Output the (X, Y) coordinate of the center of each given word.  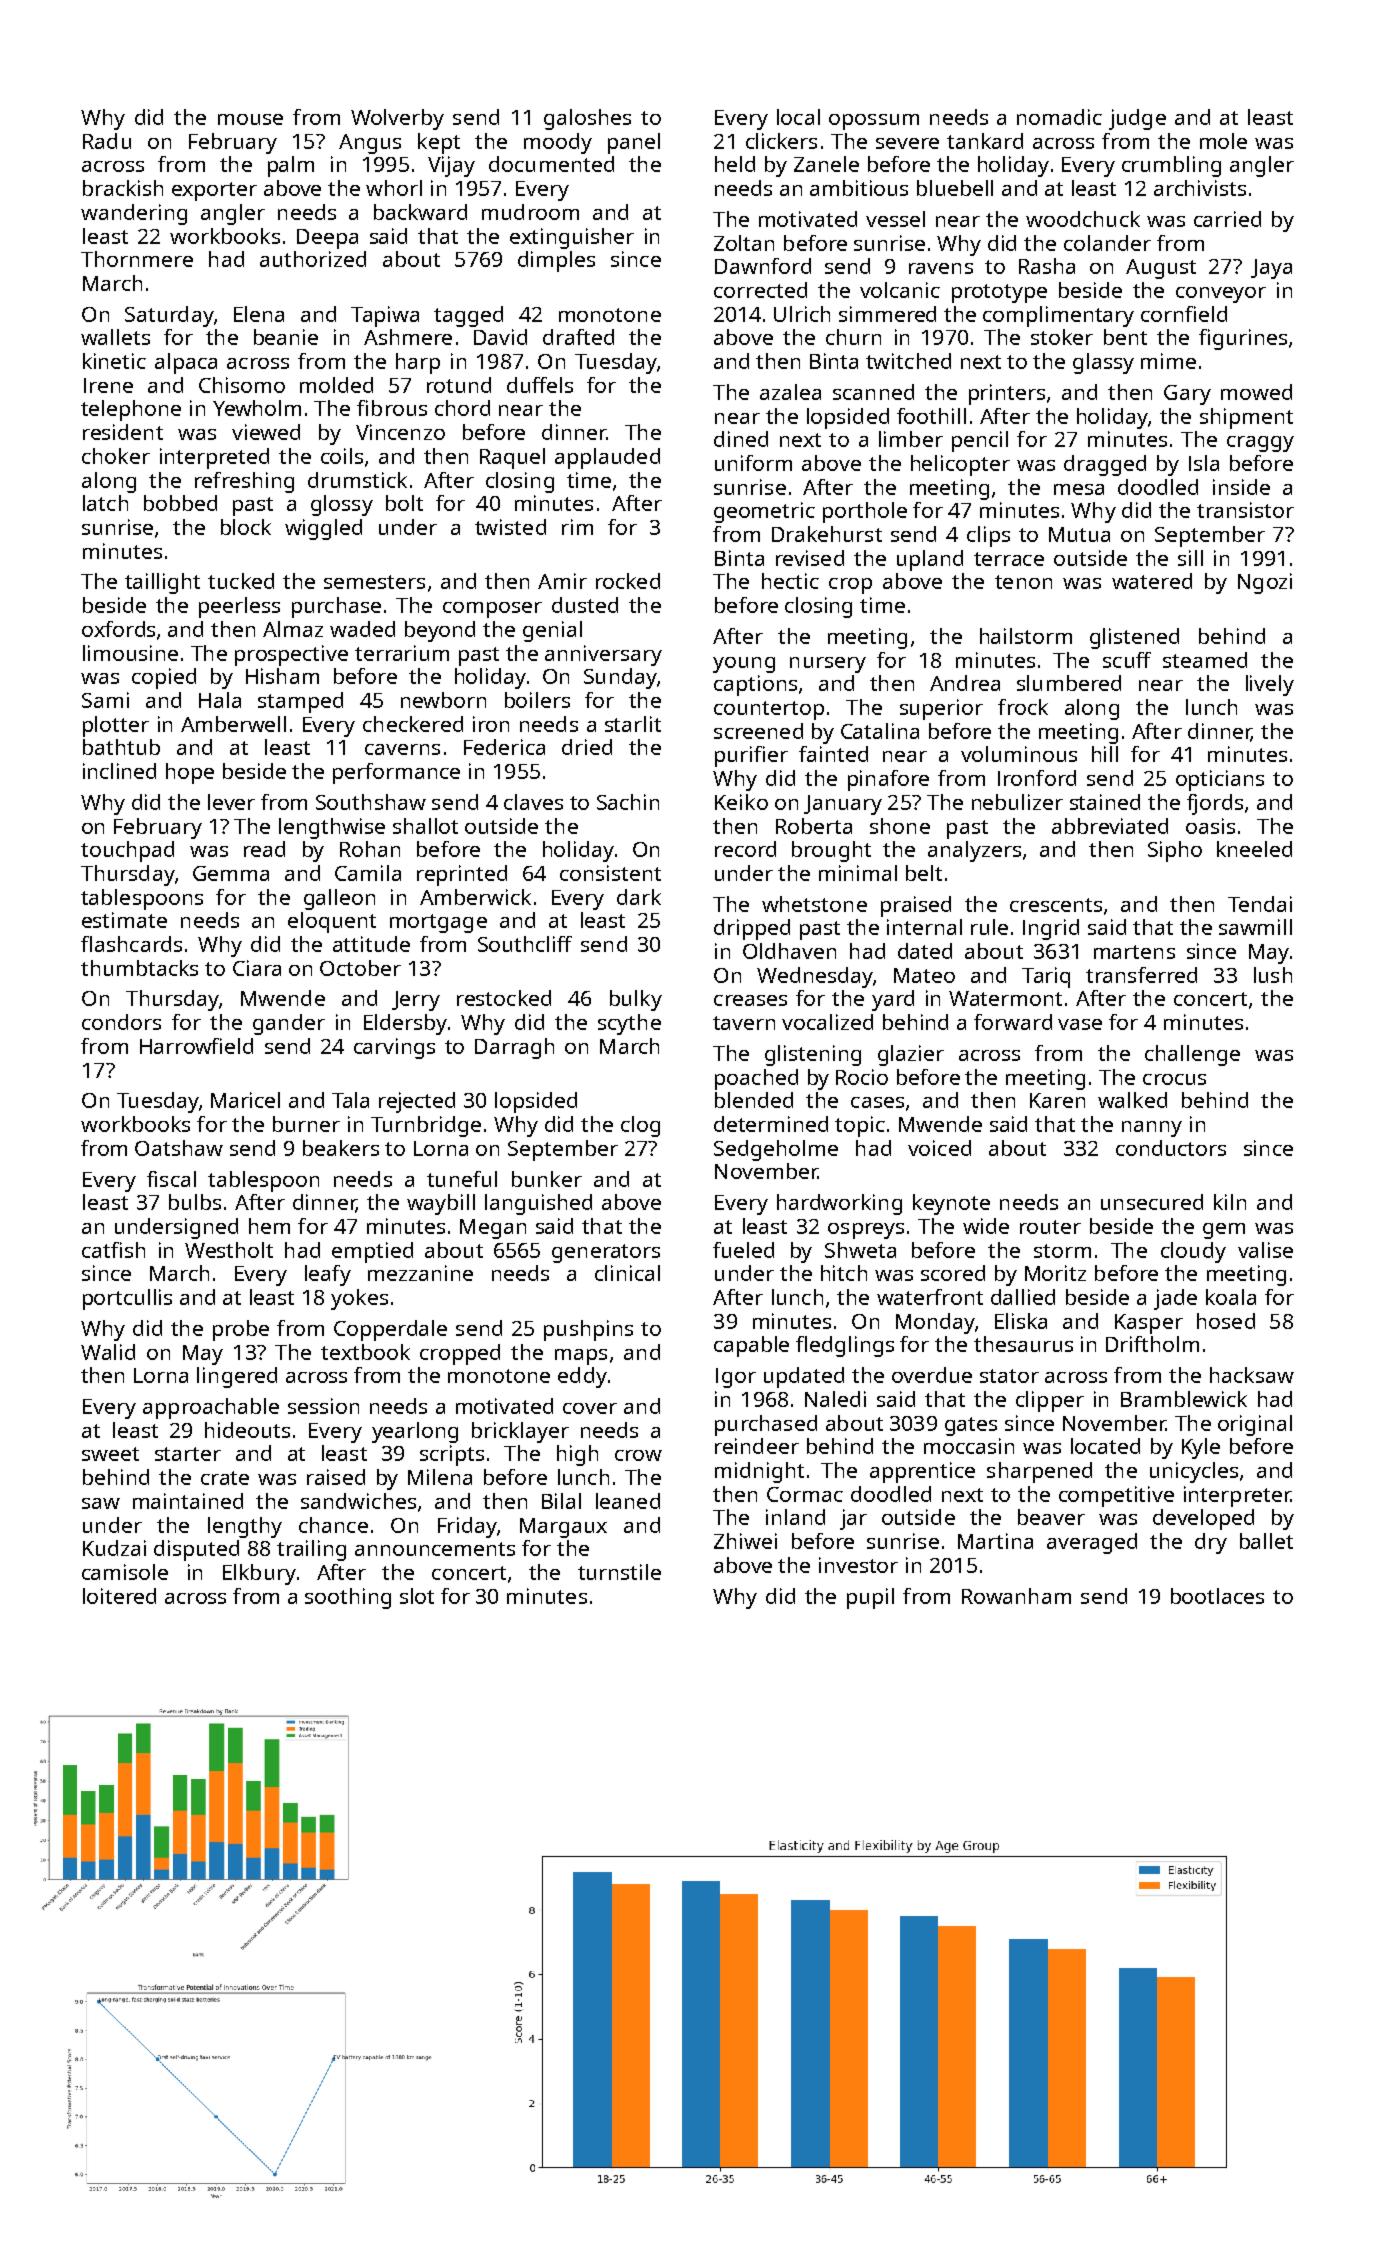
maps (581, 1357)
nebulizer (1017, 802)
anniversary (603, 655)
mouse (250, 119)
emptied (372, 1252)
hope (190, 773)
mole (1223, 141)
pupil (870, 1598)
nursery (828, 665)
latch (105, 503)
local (798, 117)
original (1255, 1425)
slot (417, 1596)
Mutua (1079, 534)
